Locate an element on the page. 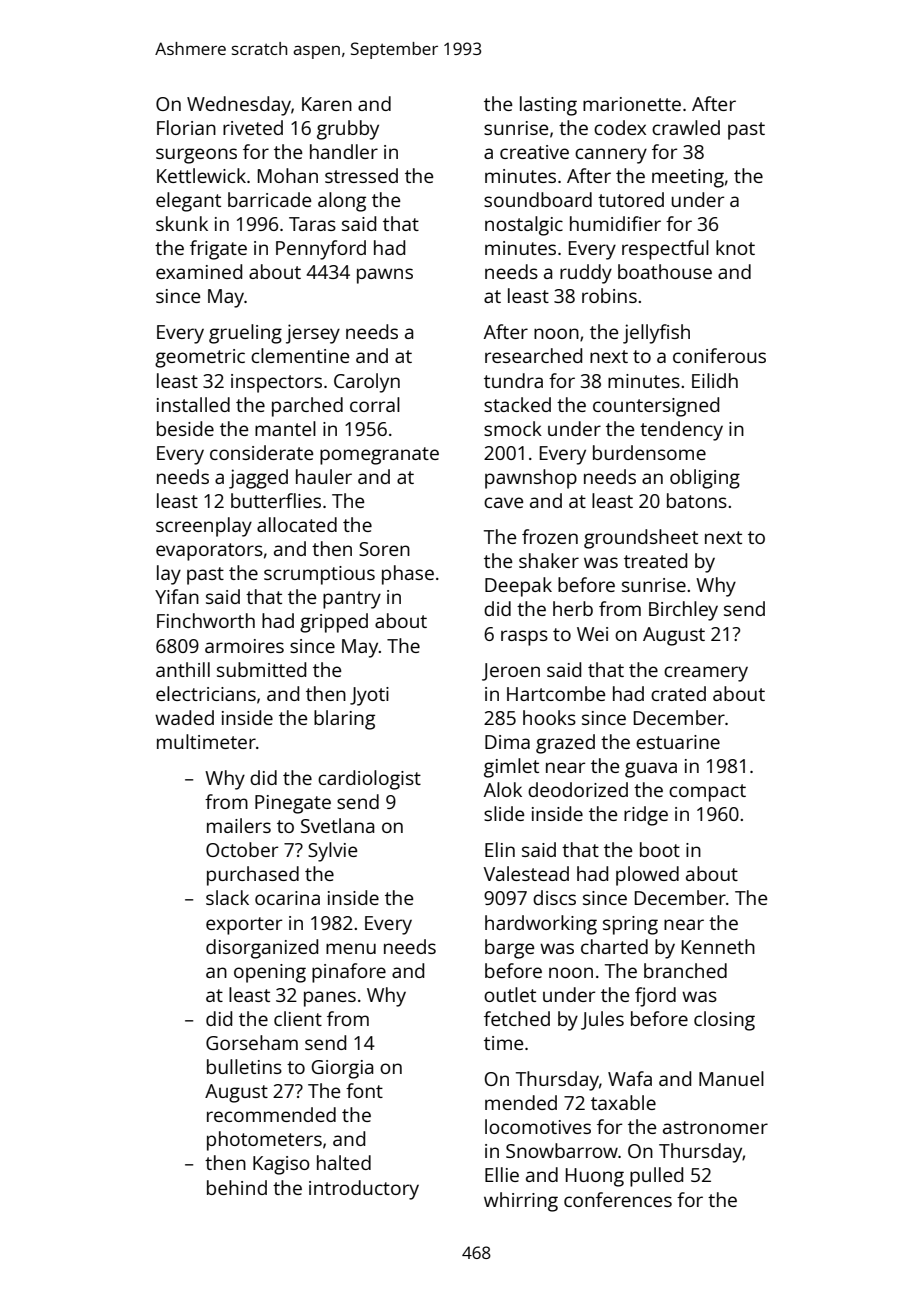 The width and height of the document is (924, 1311). pulled is located at coordinates (656, 1177).
